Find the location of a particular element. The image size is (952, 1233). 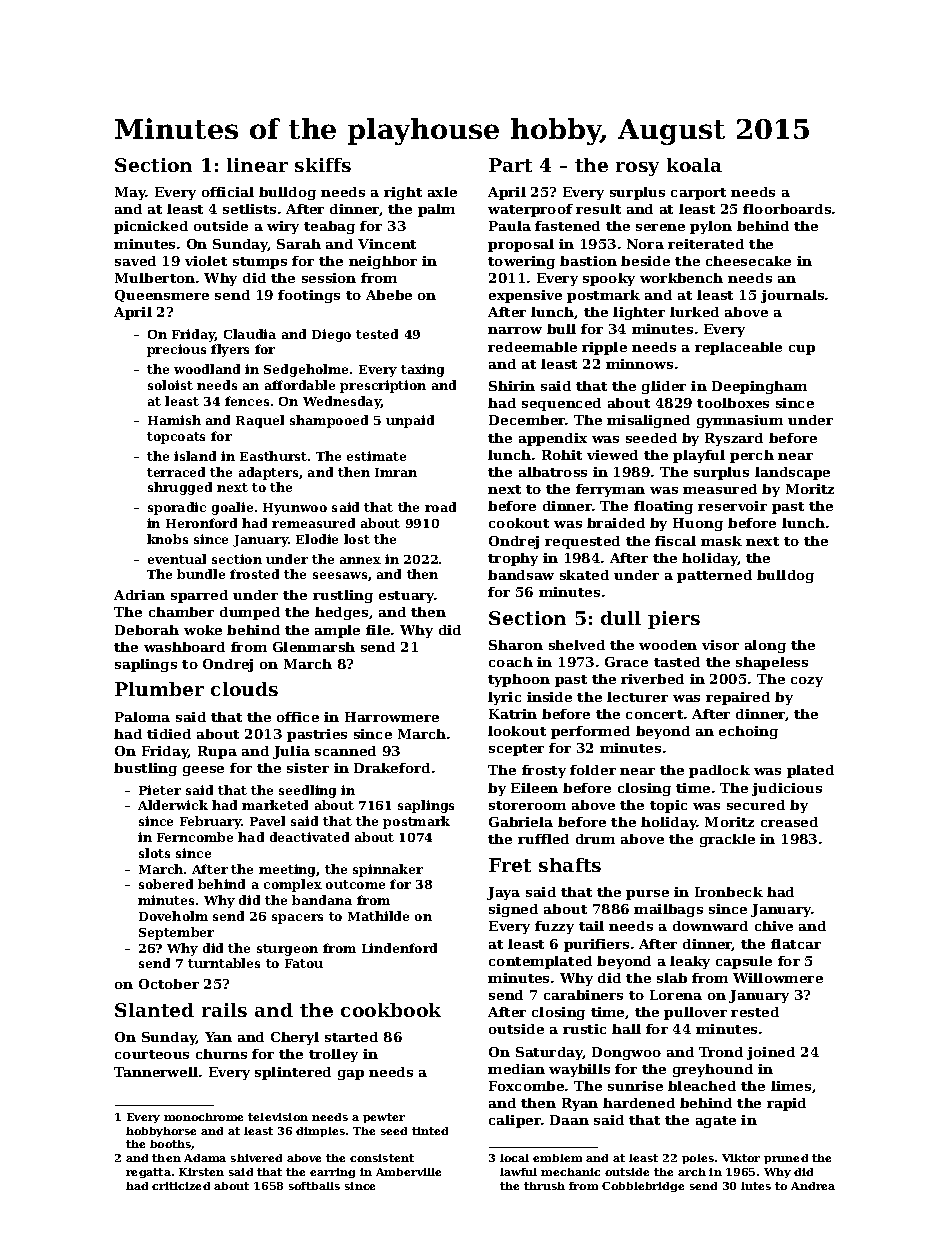

May is located at coordinates (130, 193).
